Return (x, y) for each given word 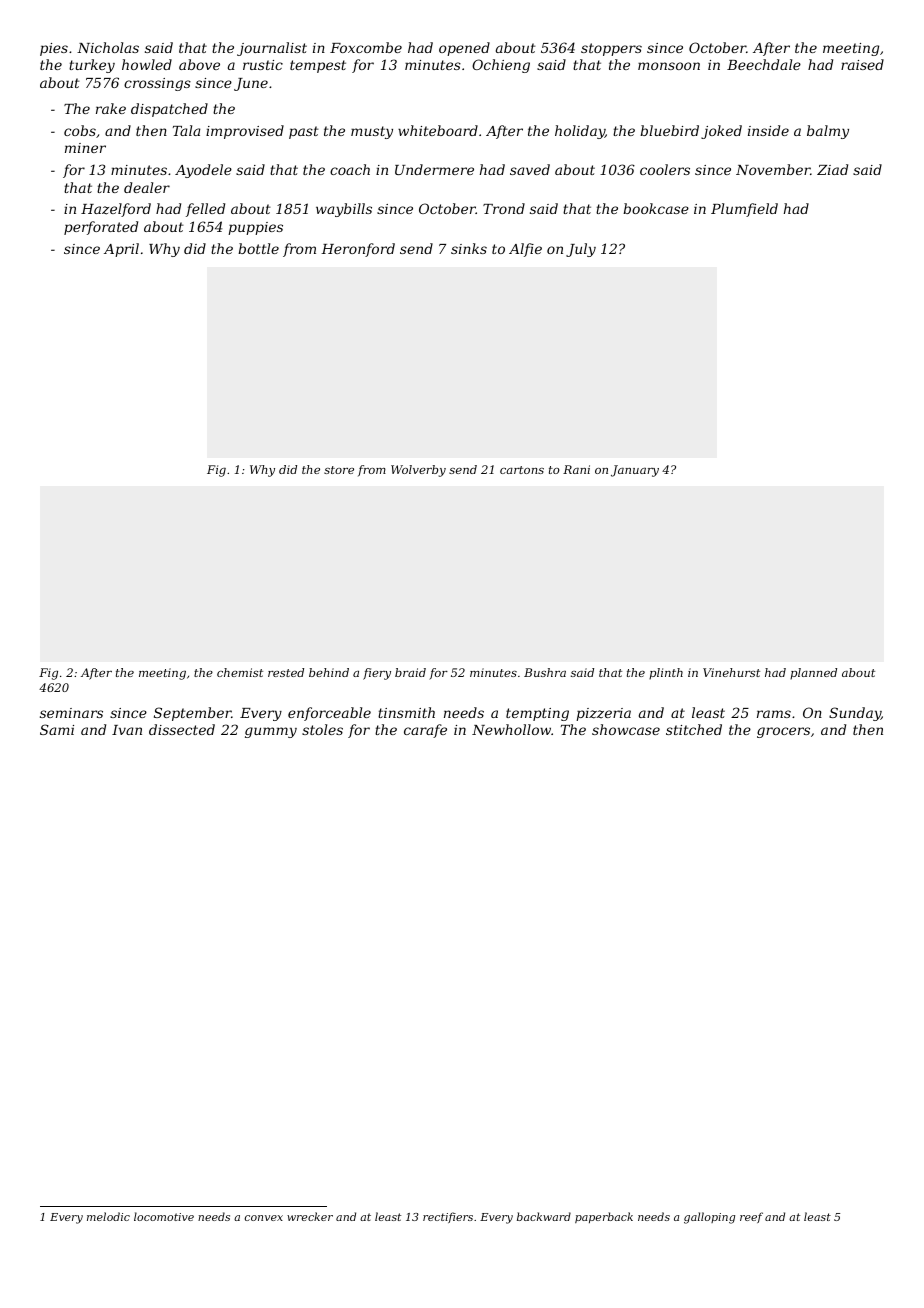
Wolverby (418, 471)
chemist (240, 672)
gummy (271, 732)
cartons (522, 470)
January (635, 471)
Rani (576, 469)
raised (862, 64)
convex (264, 1218)
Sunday (855, 714)
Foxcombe (366, 47)
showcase (626, 729)
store (339, 470)
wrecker (310, 1216)
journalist (272, 49)
